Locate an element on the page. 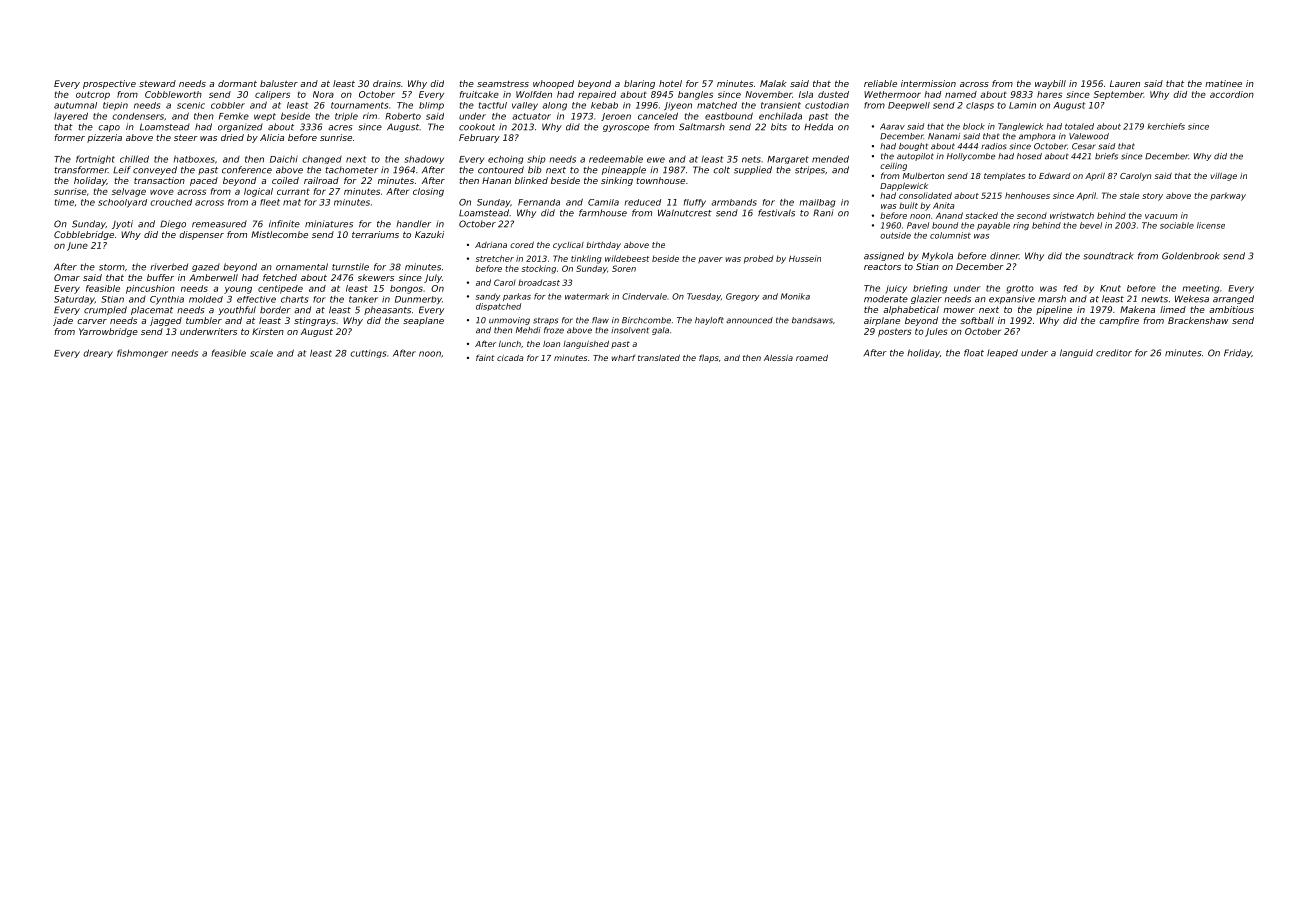 This image has height=924, width=1308. Walnutcrest is located at coordinates (685, 213).
